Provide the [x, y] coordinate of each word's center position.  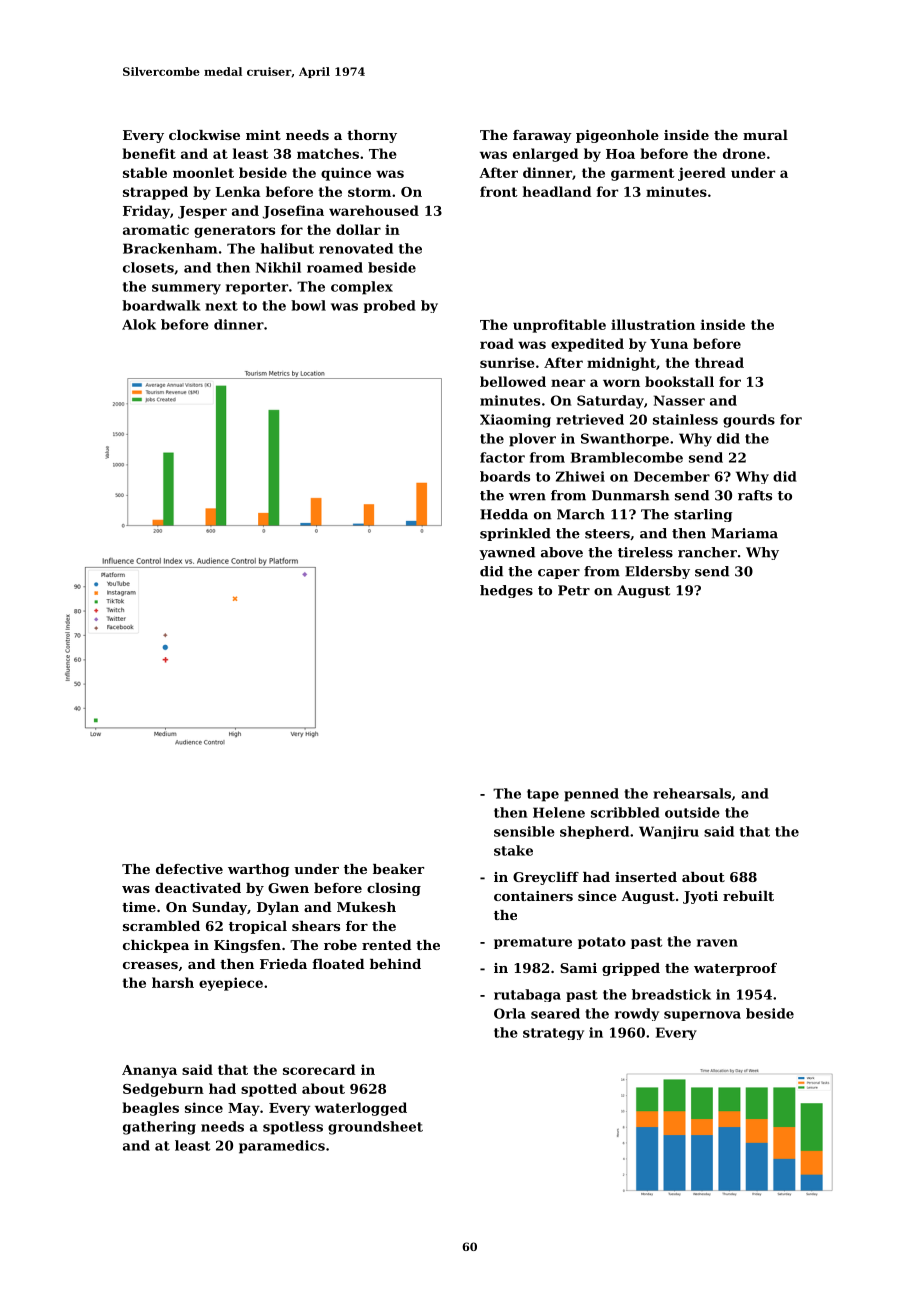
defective [189, 869]
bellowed [513, 381]
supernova [702, 1016]
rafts [755, 495]
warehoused [374, 210]
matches [328, 153]
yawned [507, 553]
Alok [139, 324]
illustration [653, 324]
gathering [159, 1128]
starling [703, 515]
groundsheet [375, 1128]
